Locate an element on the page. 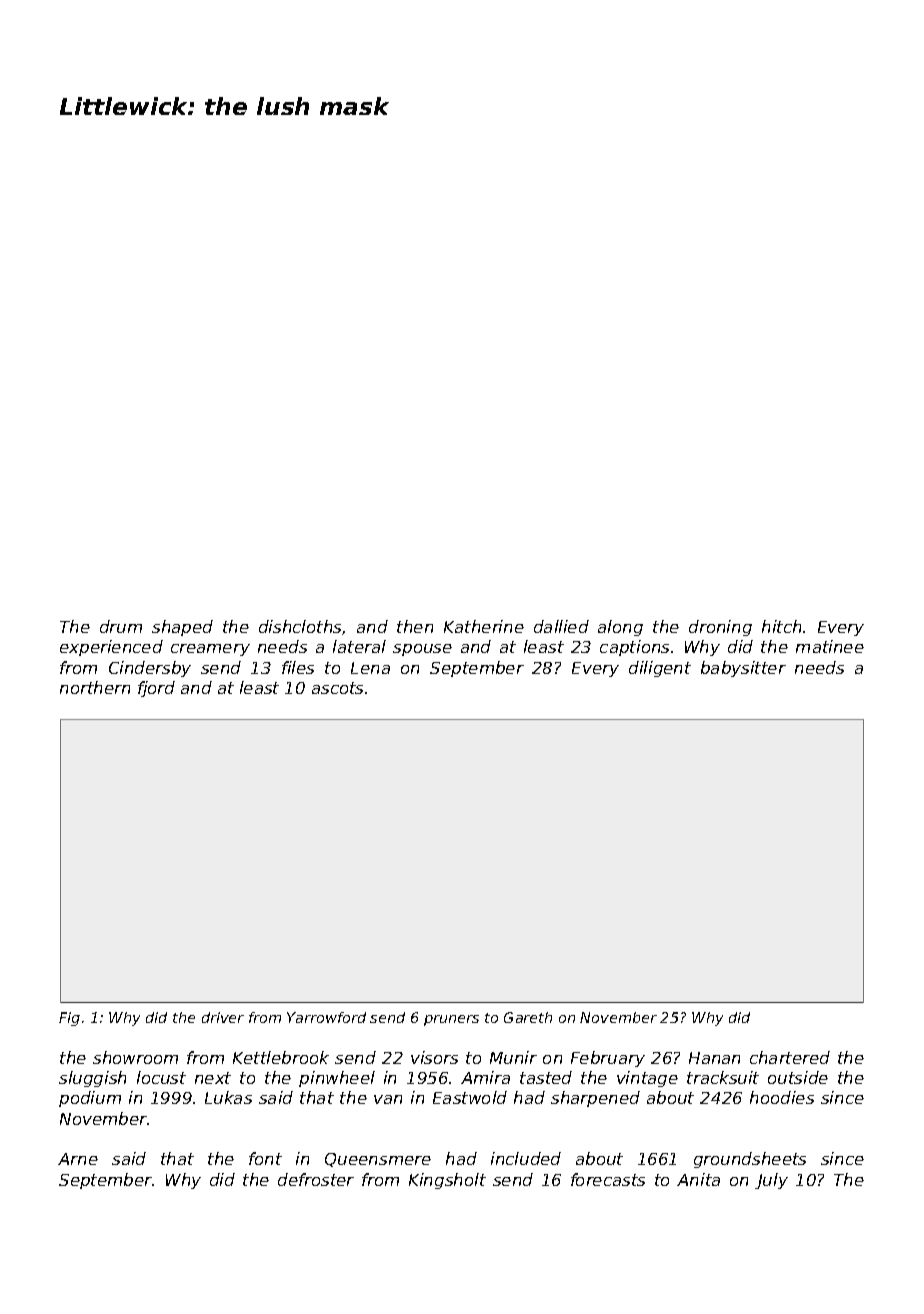 The height and width of the page is (1314, 924). Fig is located at coordinates (69, 1019).
